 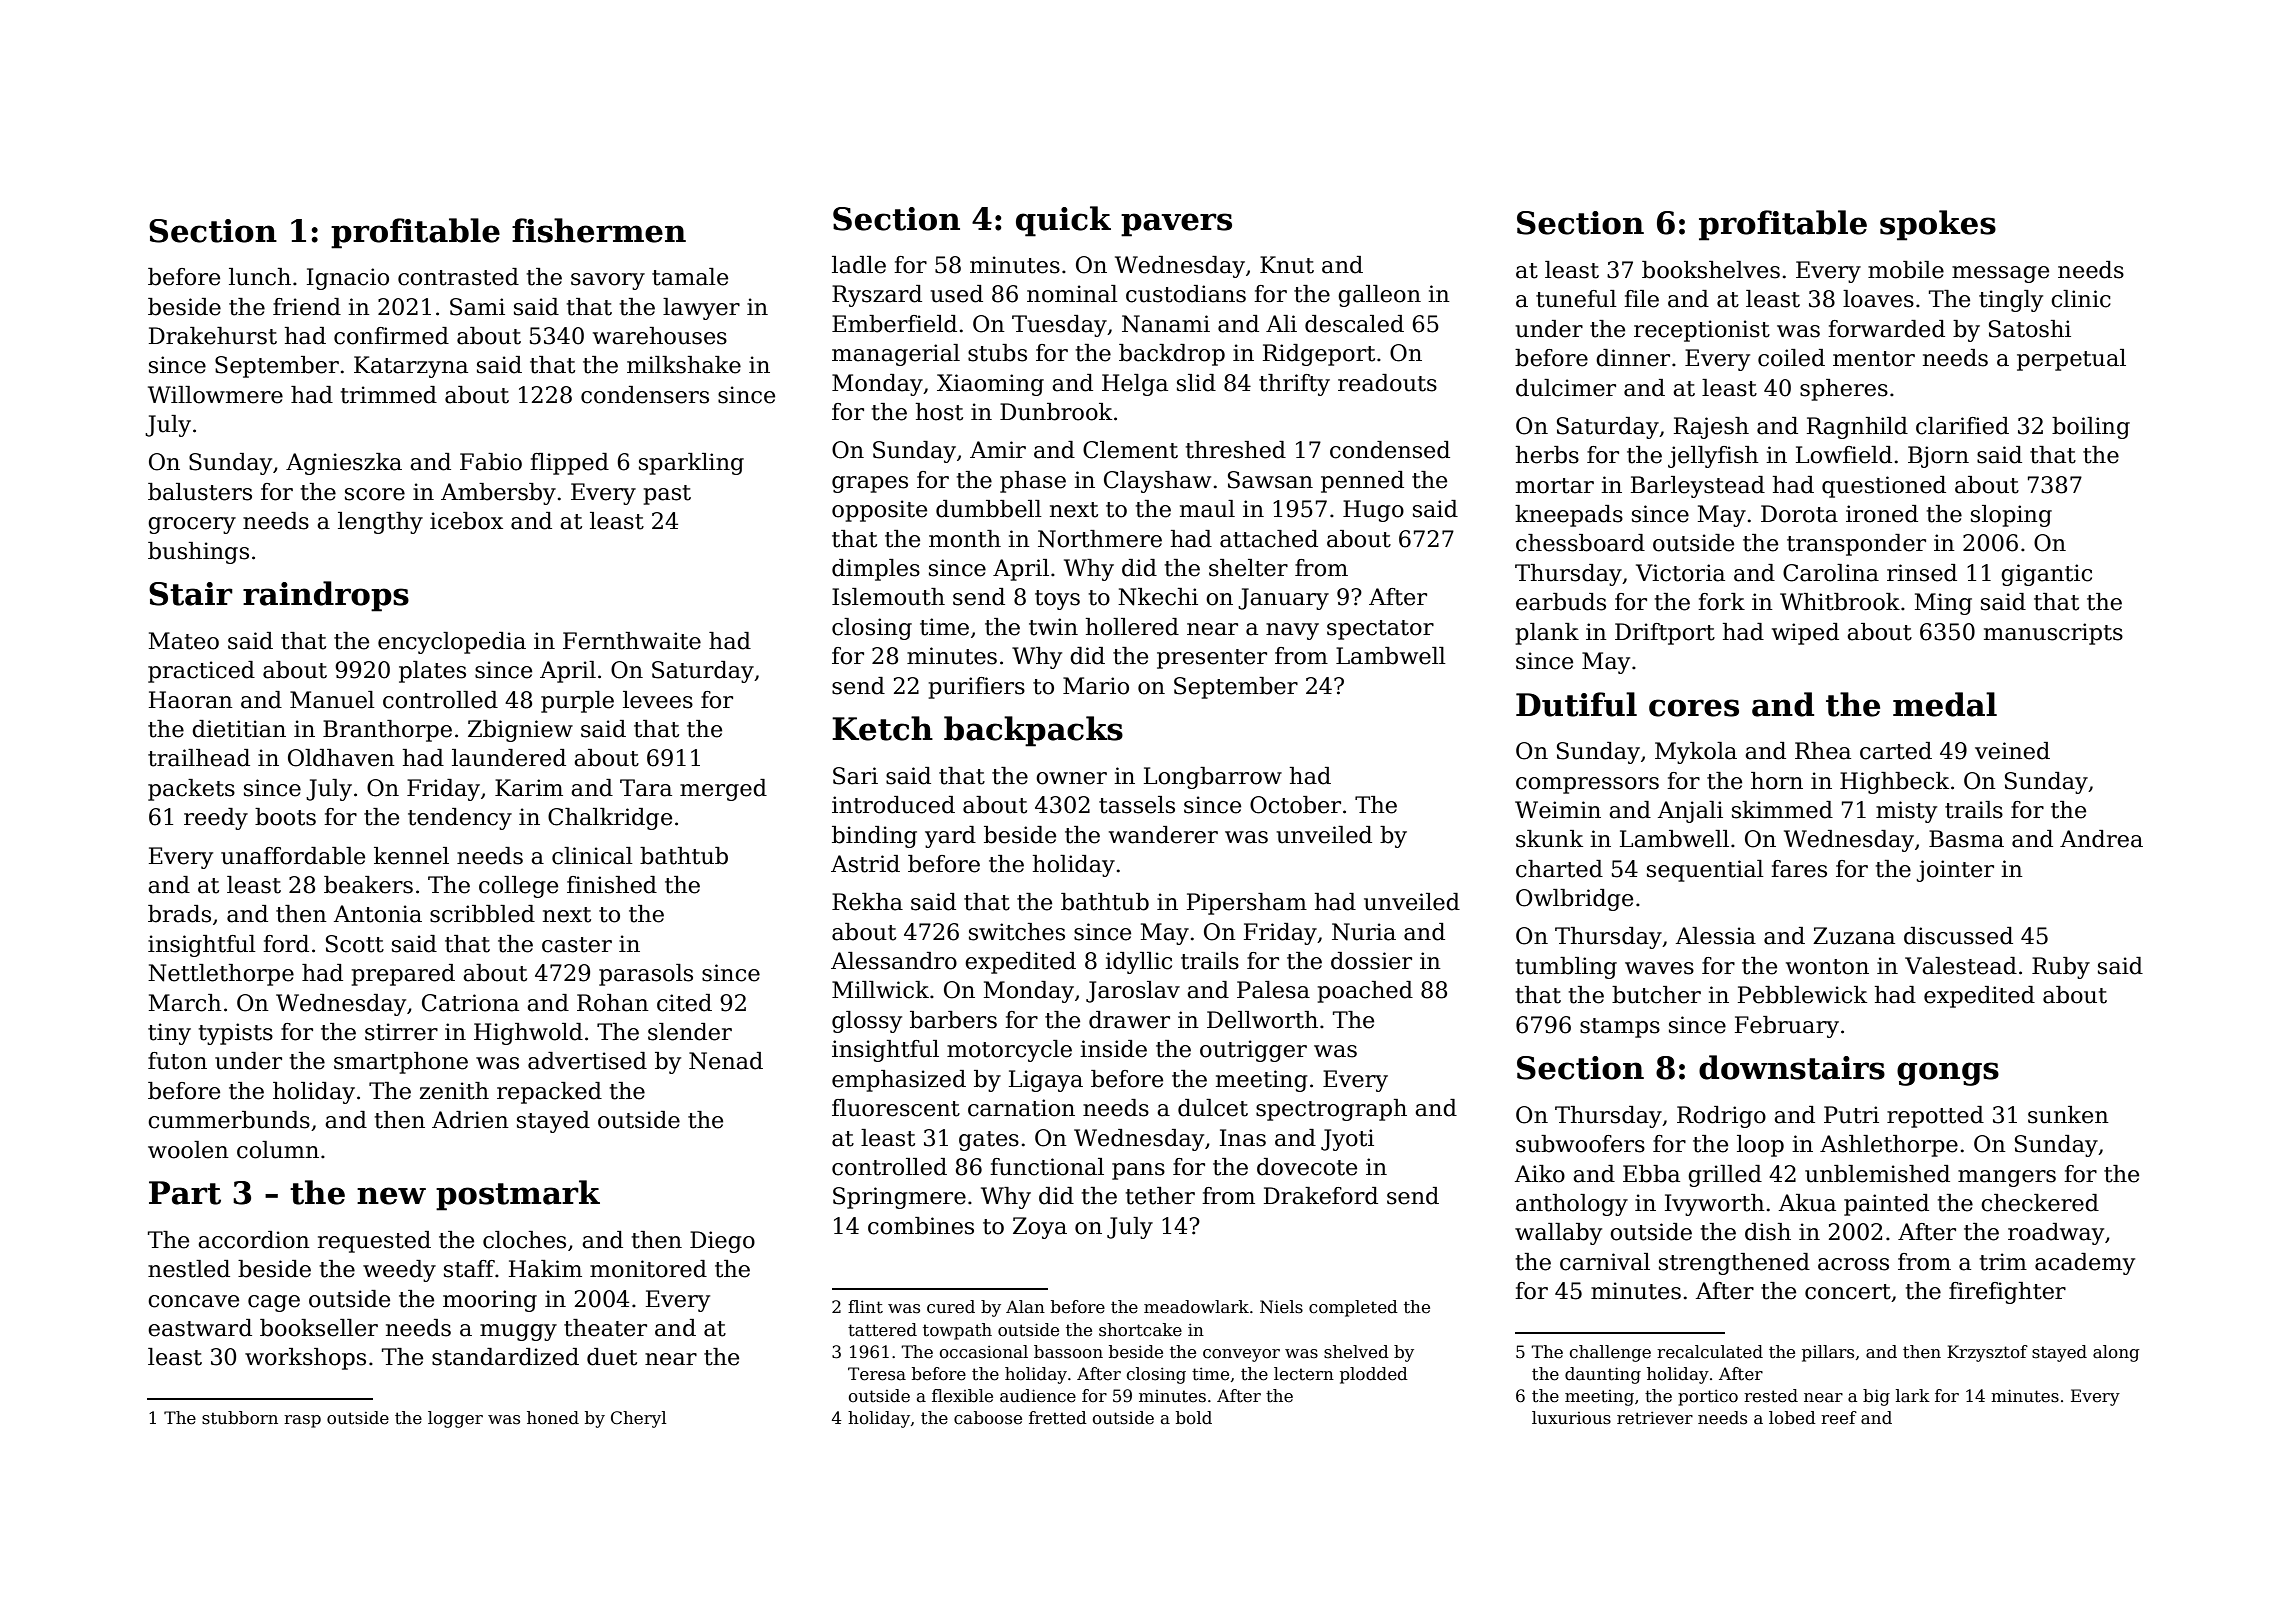 I want to click on flipped, so click(x=569, y=464).
